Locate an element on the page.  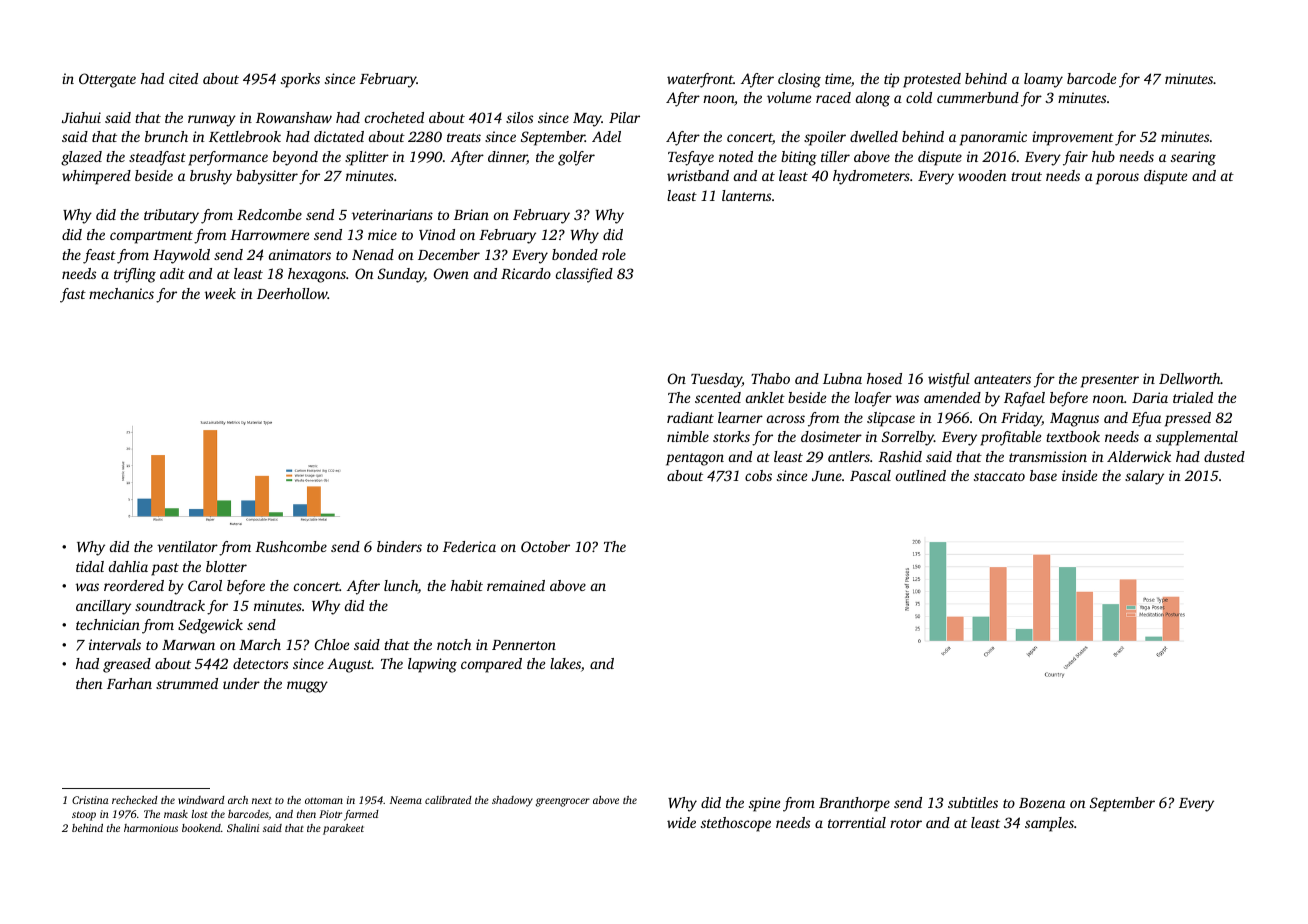
splitter is located at coordinates (367, 158).
